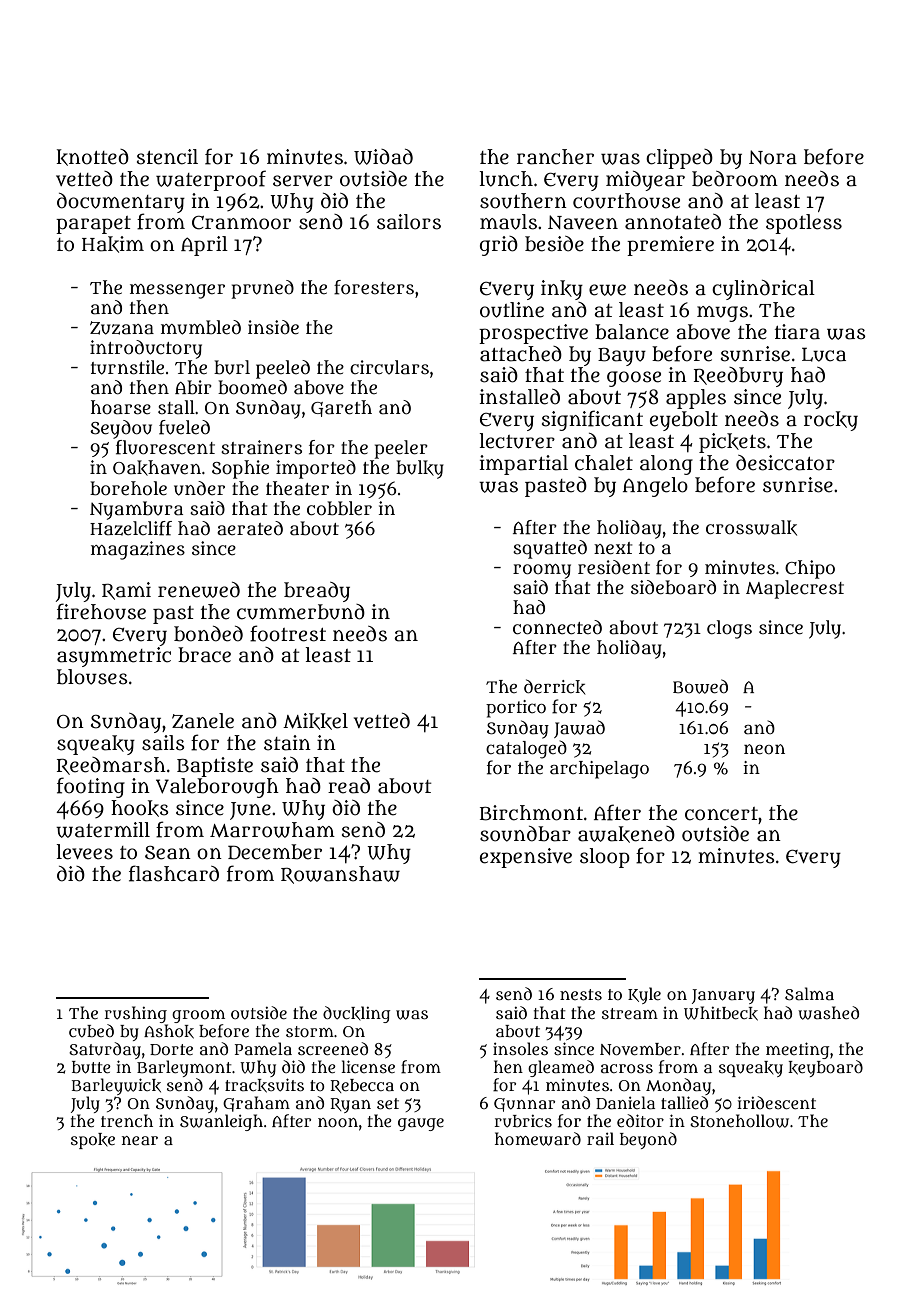 The width and height of the page is (924, 1311). Describe the element at coordinates (605, 858) in the page. I see `sloop` at that location.
